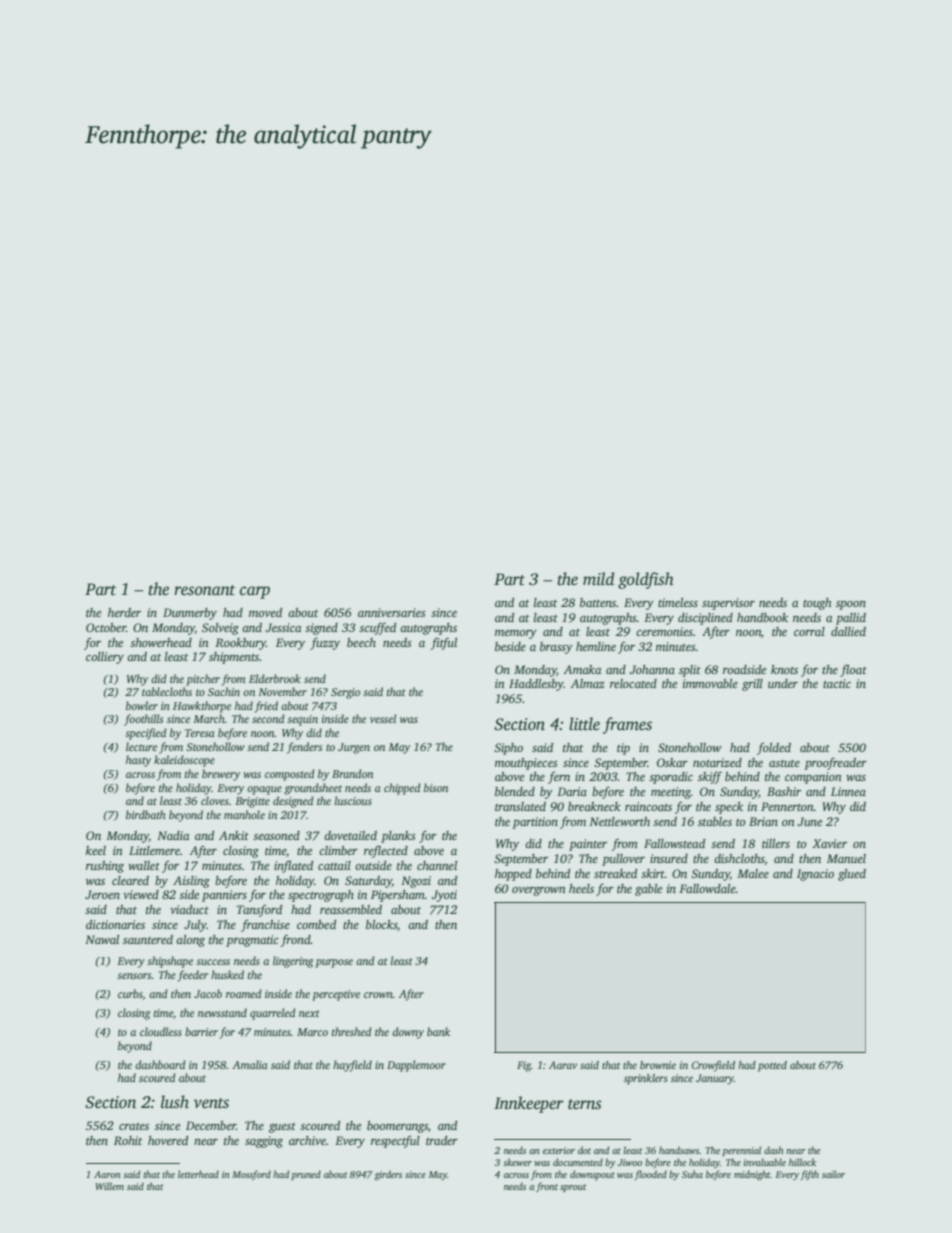  I want to click on mild, so click(598, 578).
